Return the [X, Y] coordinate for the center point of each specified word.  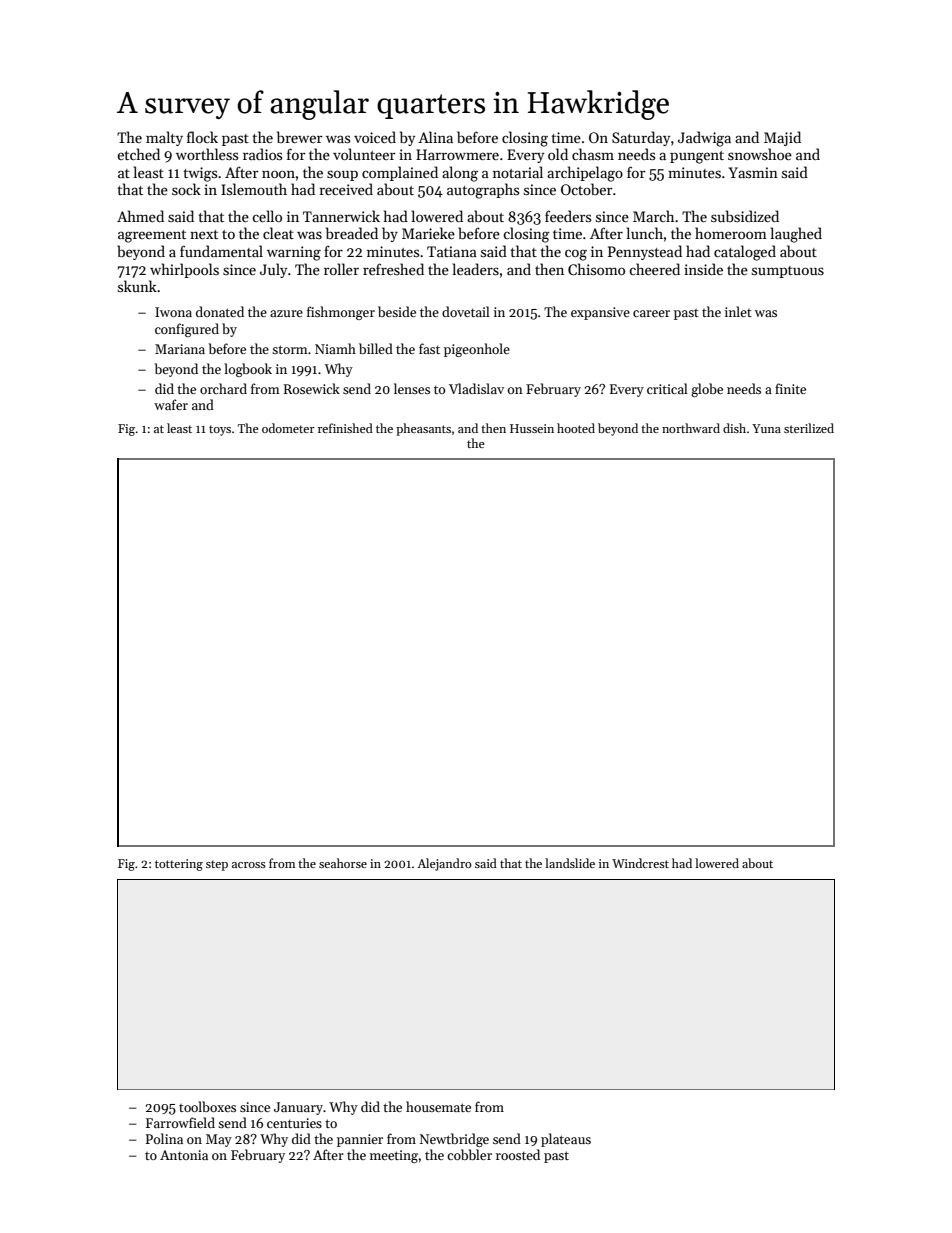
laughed [796, 235]
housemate [438, 1106]
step [217, 865]
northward [691, 428]
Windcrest [640, 863]
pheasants [423, 429]
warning [294, 253]
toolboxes [207, 1106]
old [558, 154]
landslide [570, 863]
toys [220, 430]
